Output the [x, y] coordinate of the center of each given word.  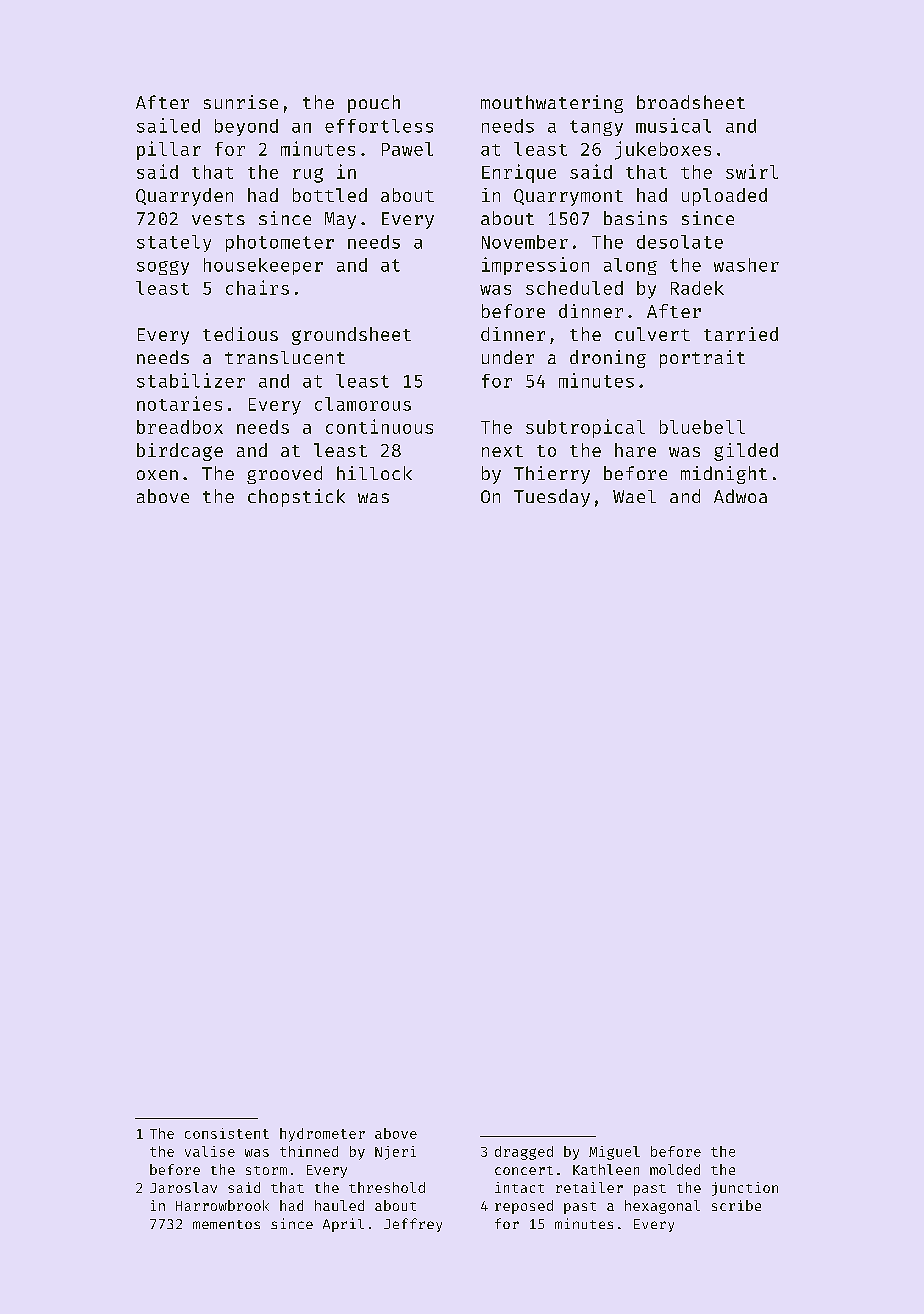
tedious [240, 334]
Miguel [614, 1153]
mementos [226, 1224]
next [502, 451]
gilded [746, 452]
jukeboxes [663, 150]
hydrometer [322, 1135]
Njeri [395, 1153]
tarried [741, 334]
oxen [157, 475]
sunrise [241, 102]
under [508, 357]
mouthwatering [552, 104]
